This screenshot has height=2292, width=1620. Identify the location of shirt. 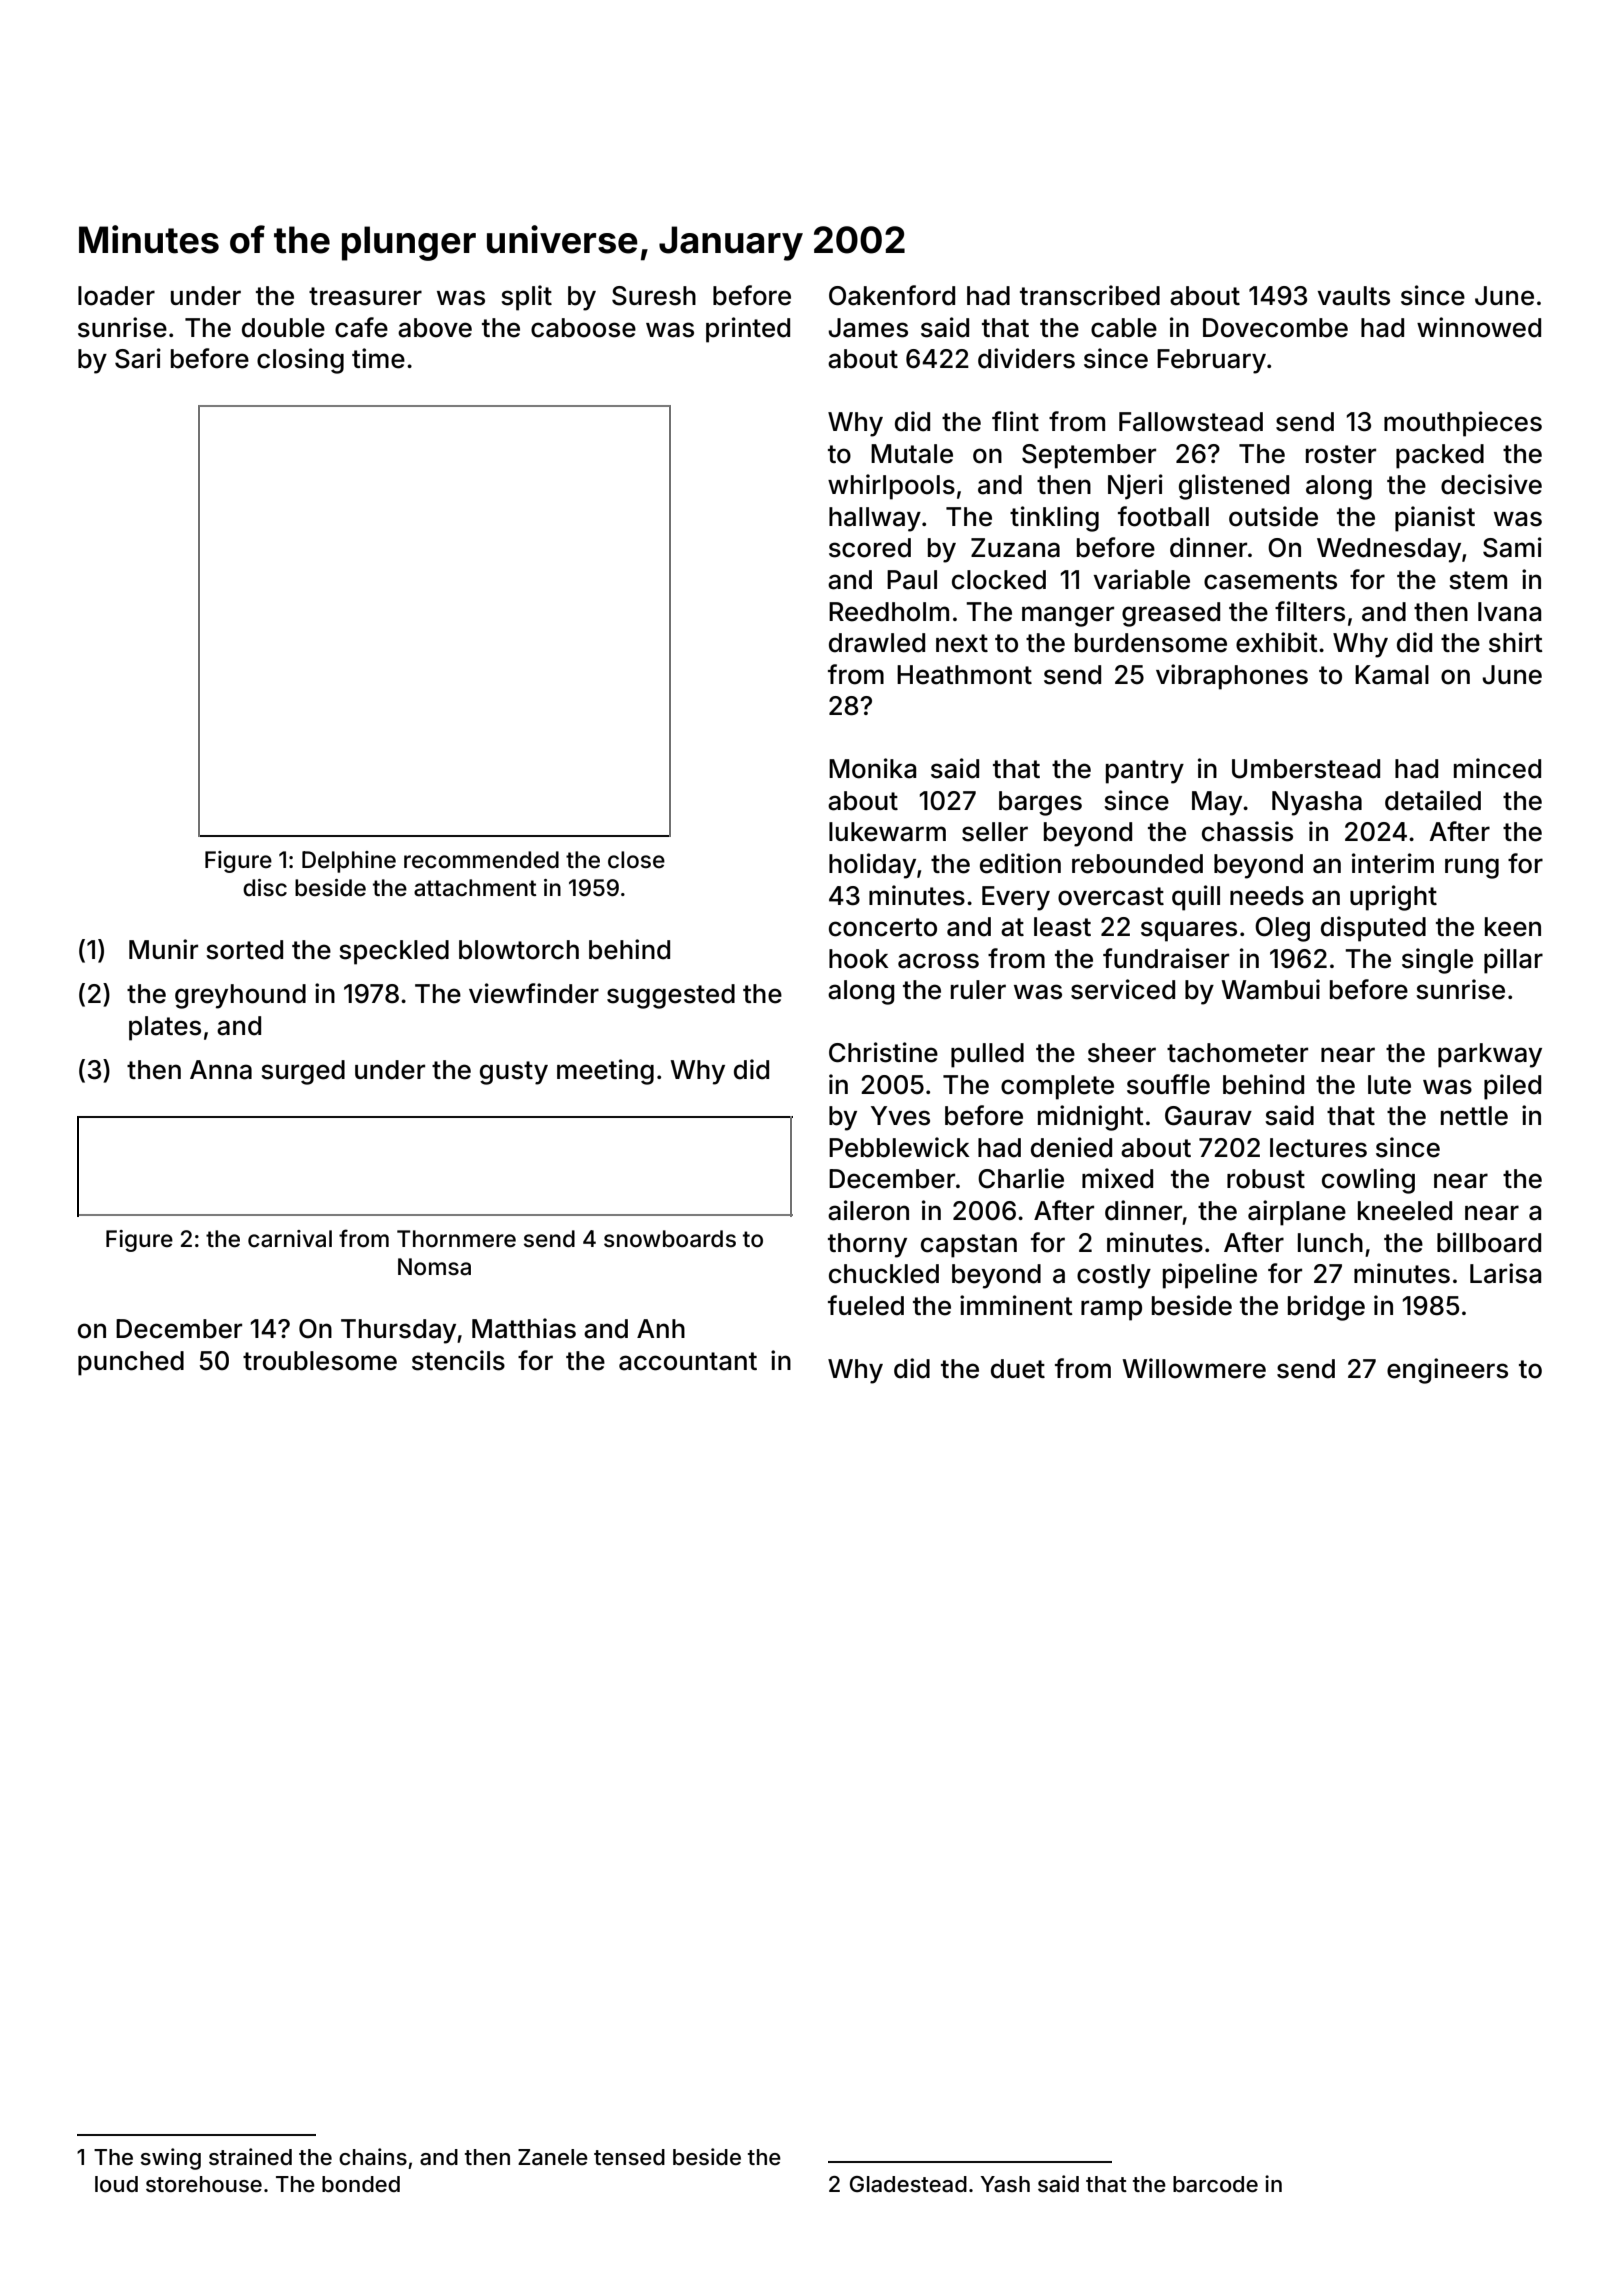
(1516, 642).
